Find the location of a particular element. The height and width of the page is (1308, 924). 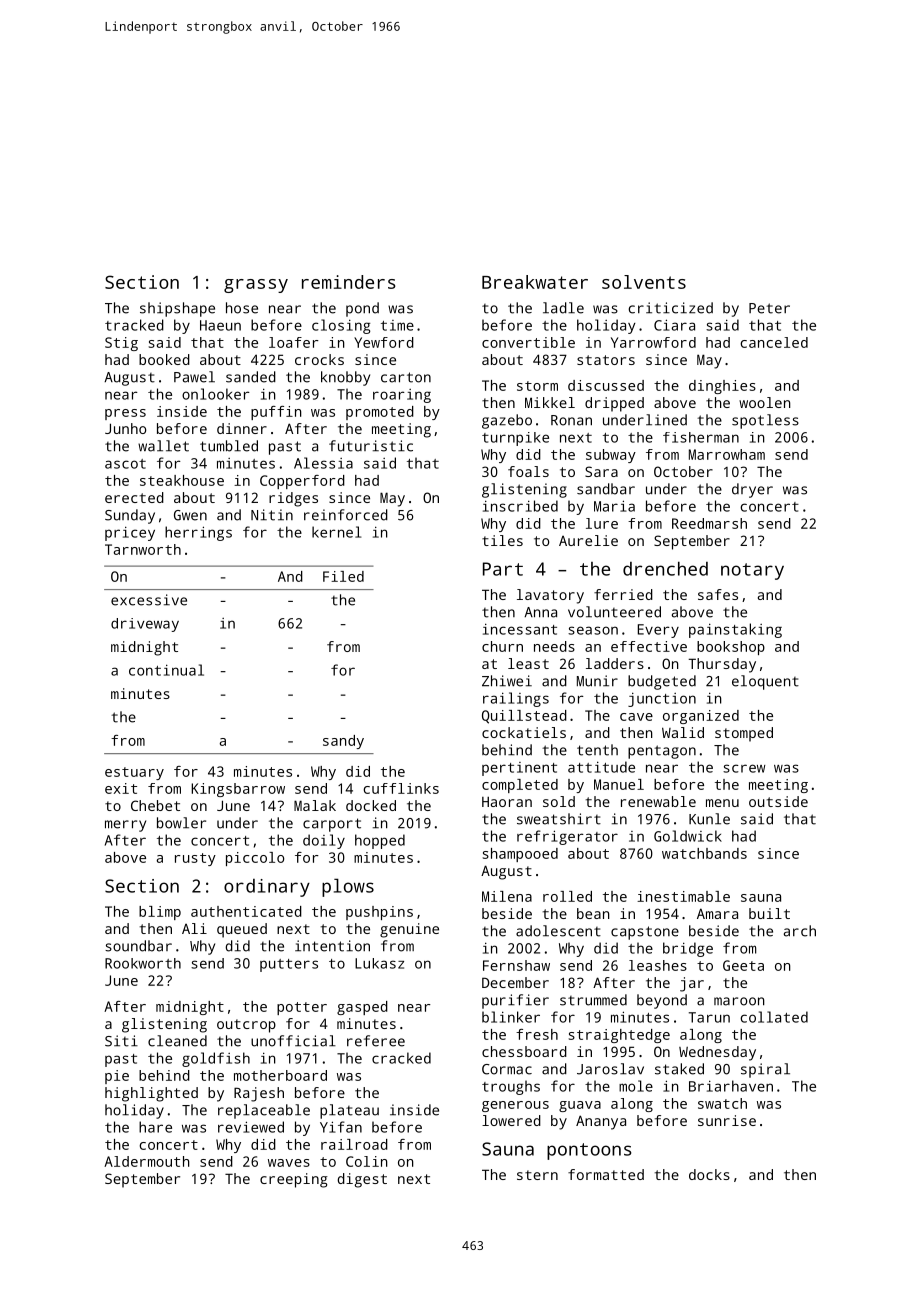

Copperford is located at coordinates (302, 482).
